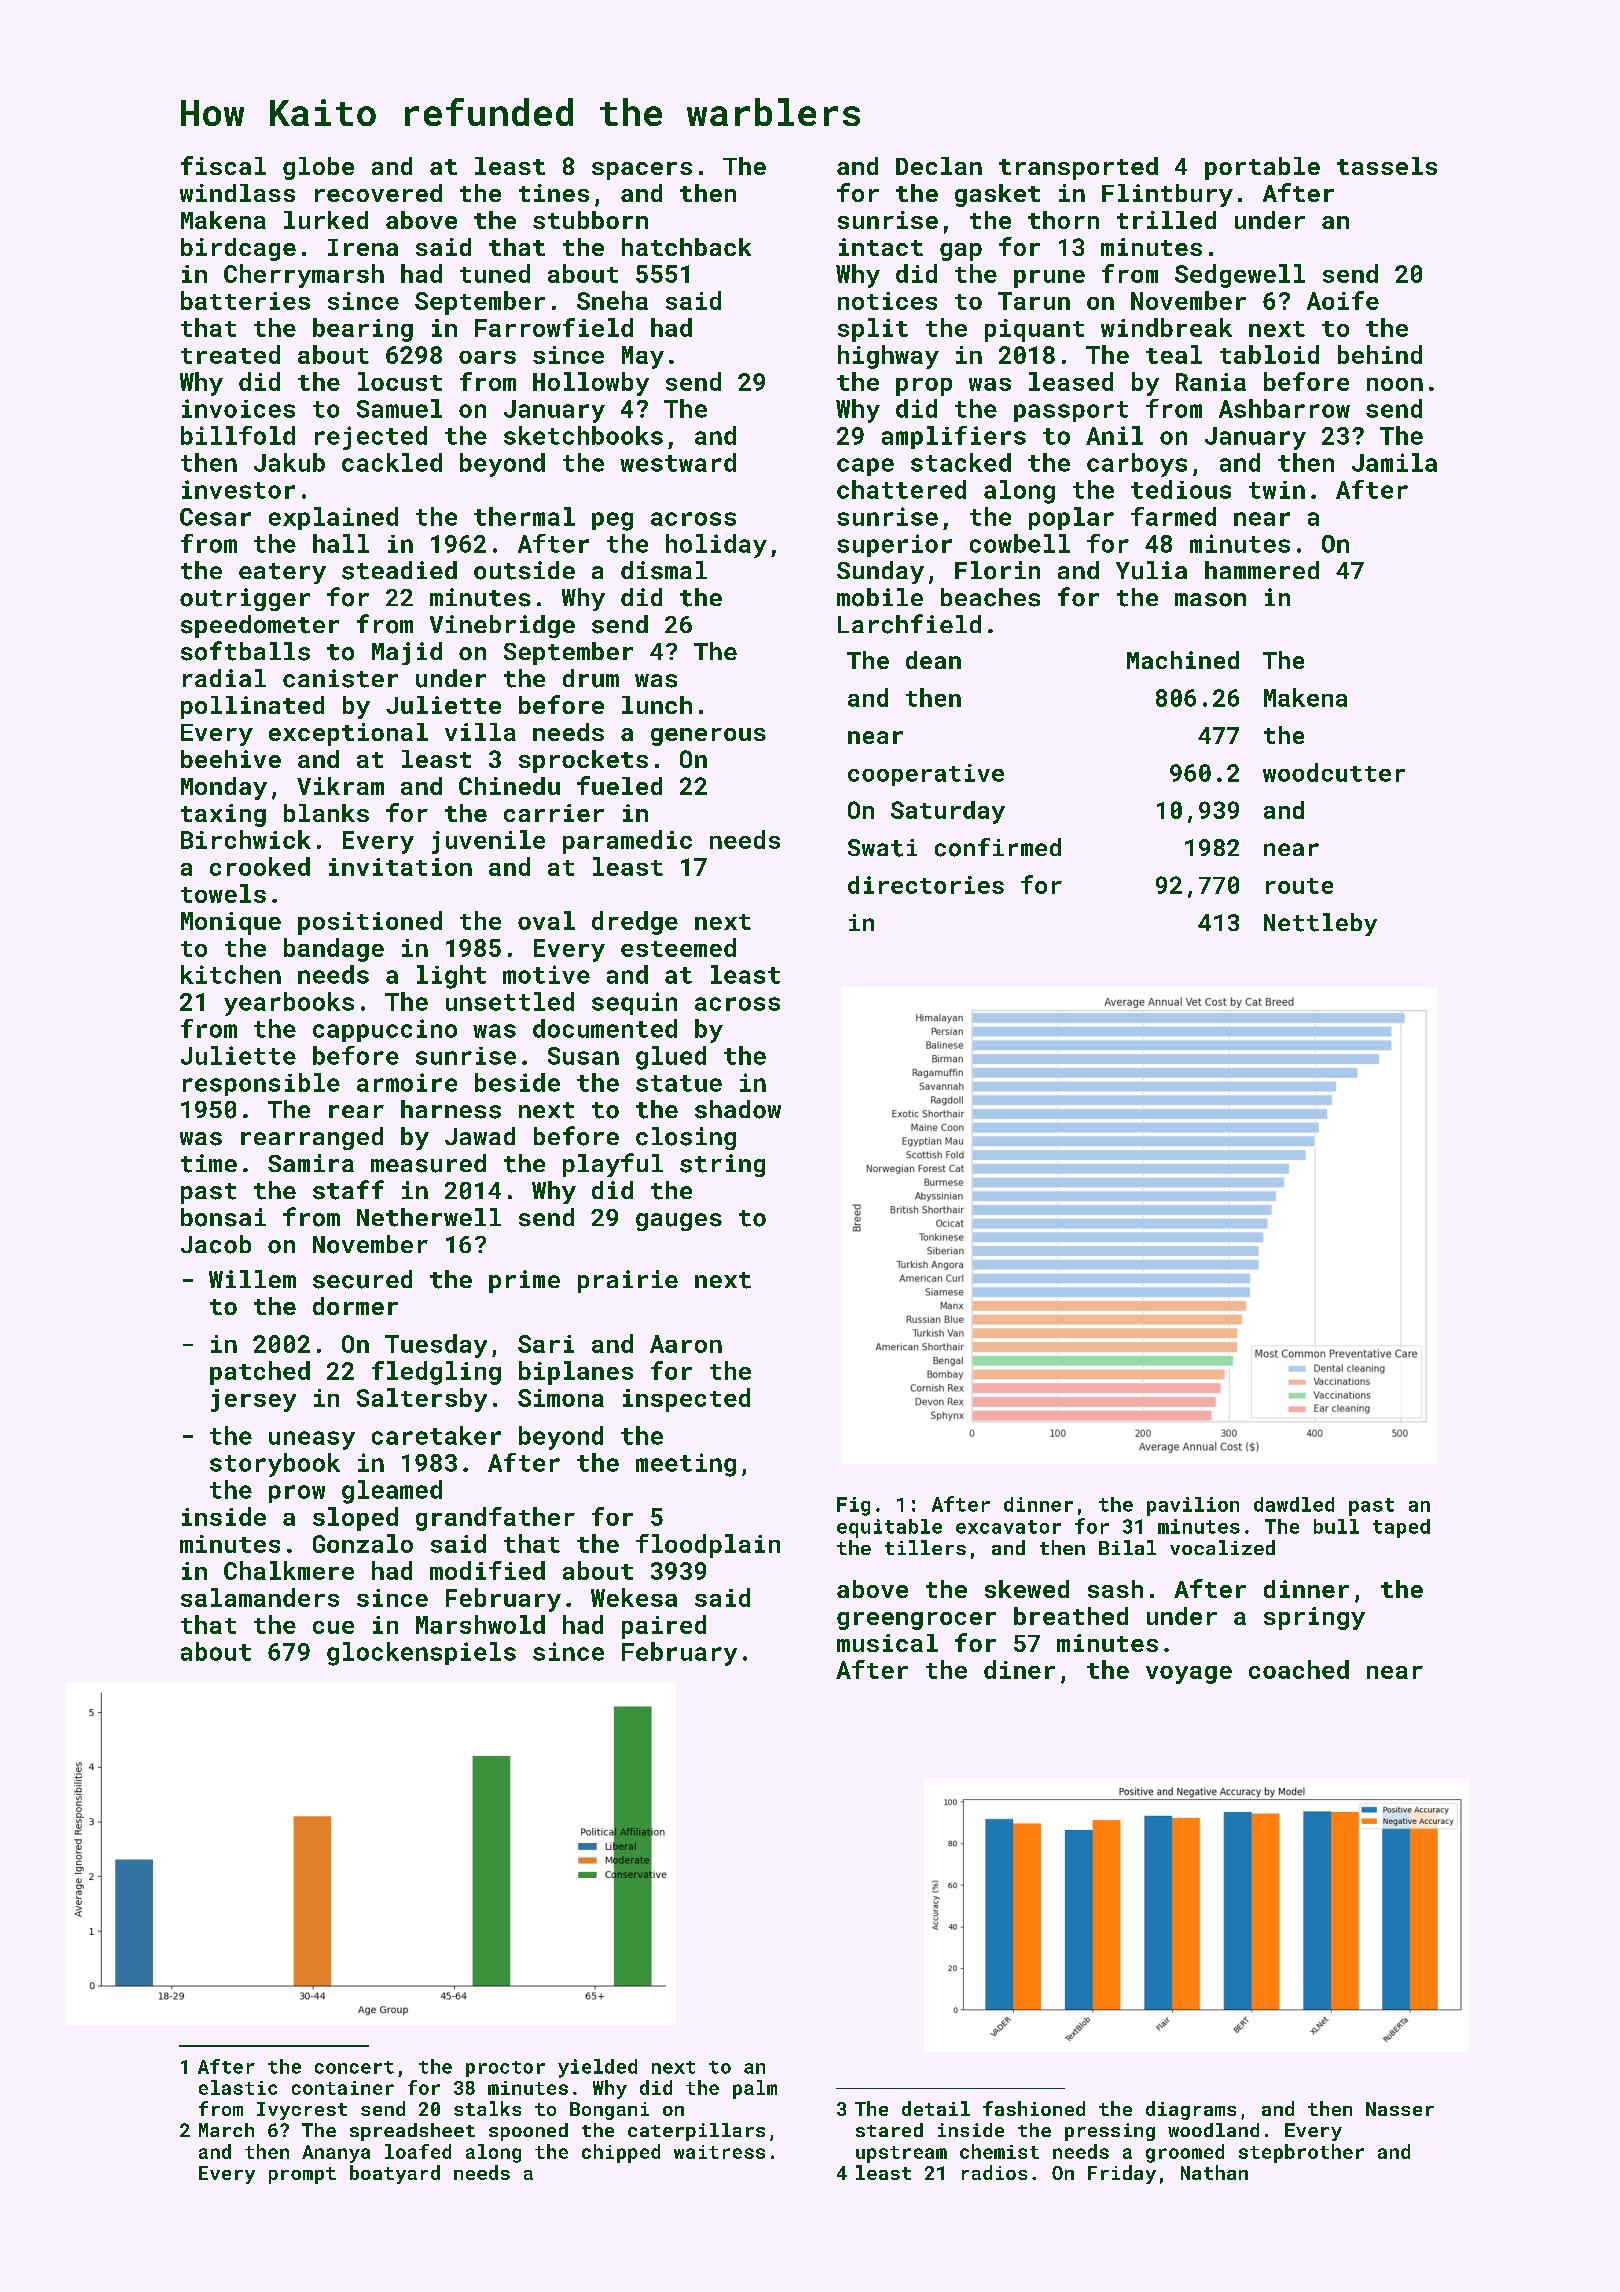 The width and height of the screenshot is (1620, 2292). What do you see at coordinates (395, 2174) in the screenshot?
I see `boatyard` at bounding box center [395, 2174].
